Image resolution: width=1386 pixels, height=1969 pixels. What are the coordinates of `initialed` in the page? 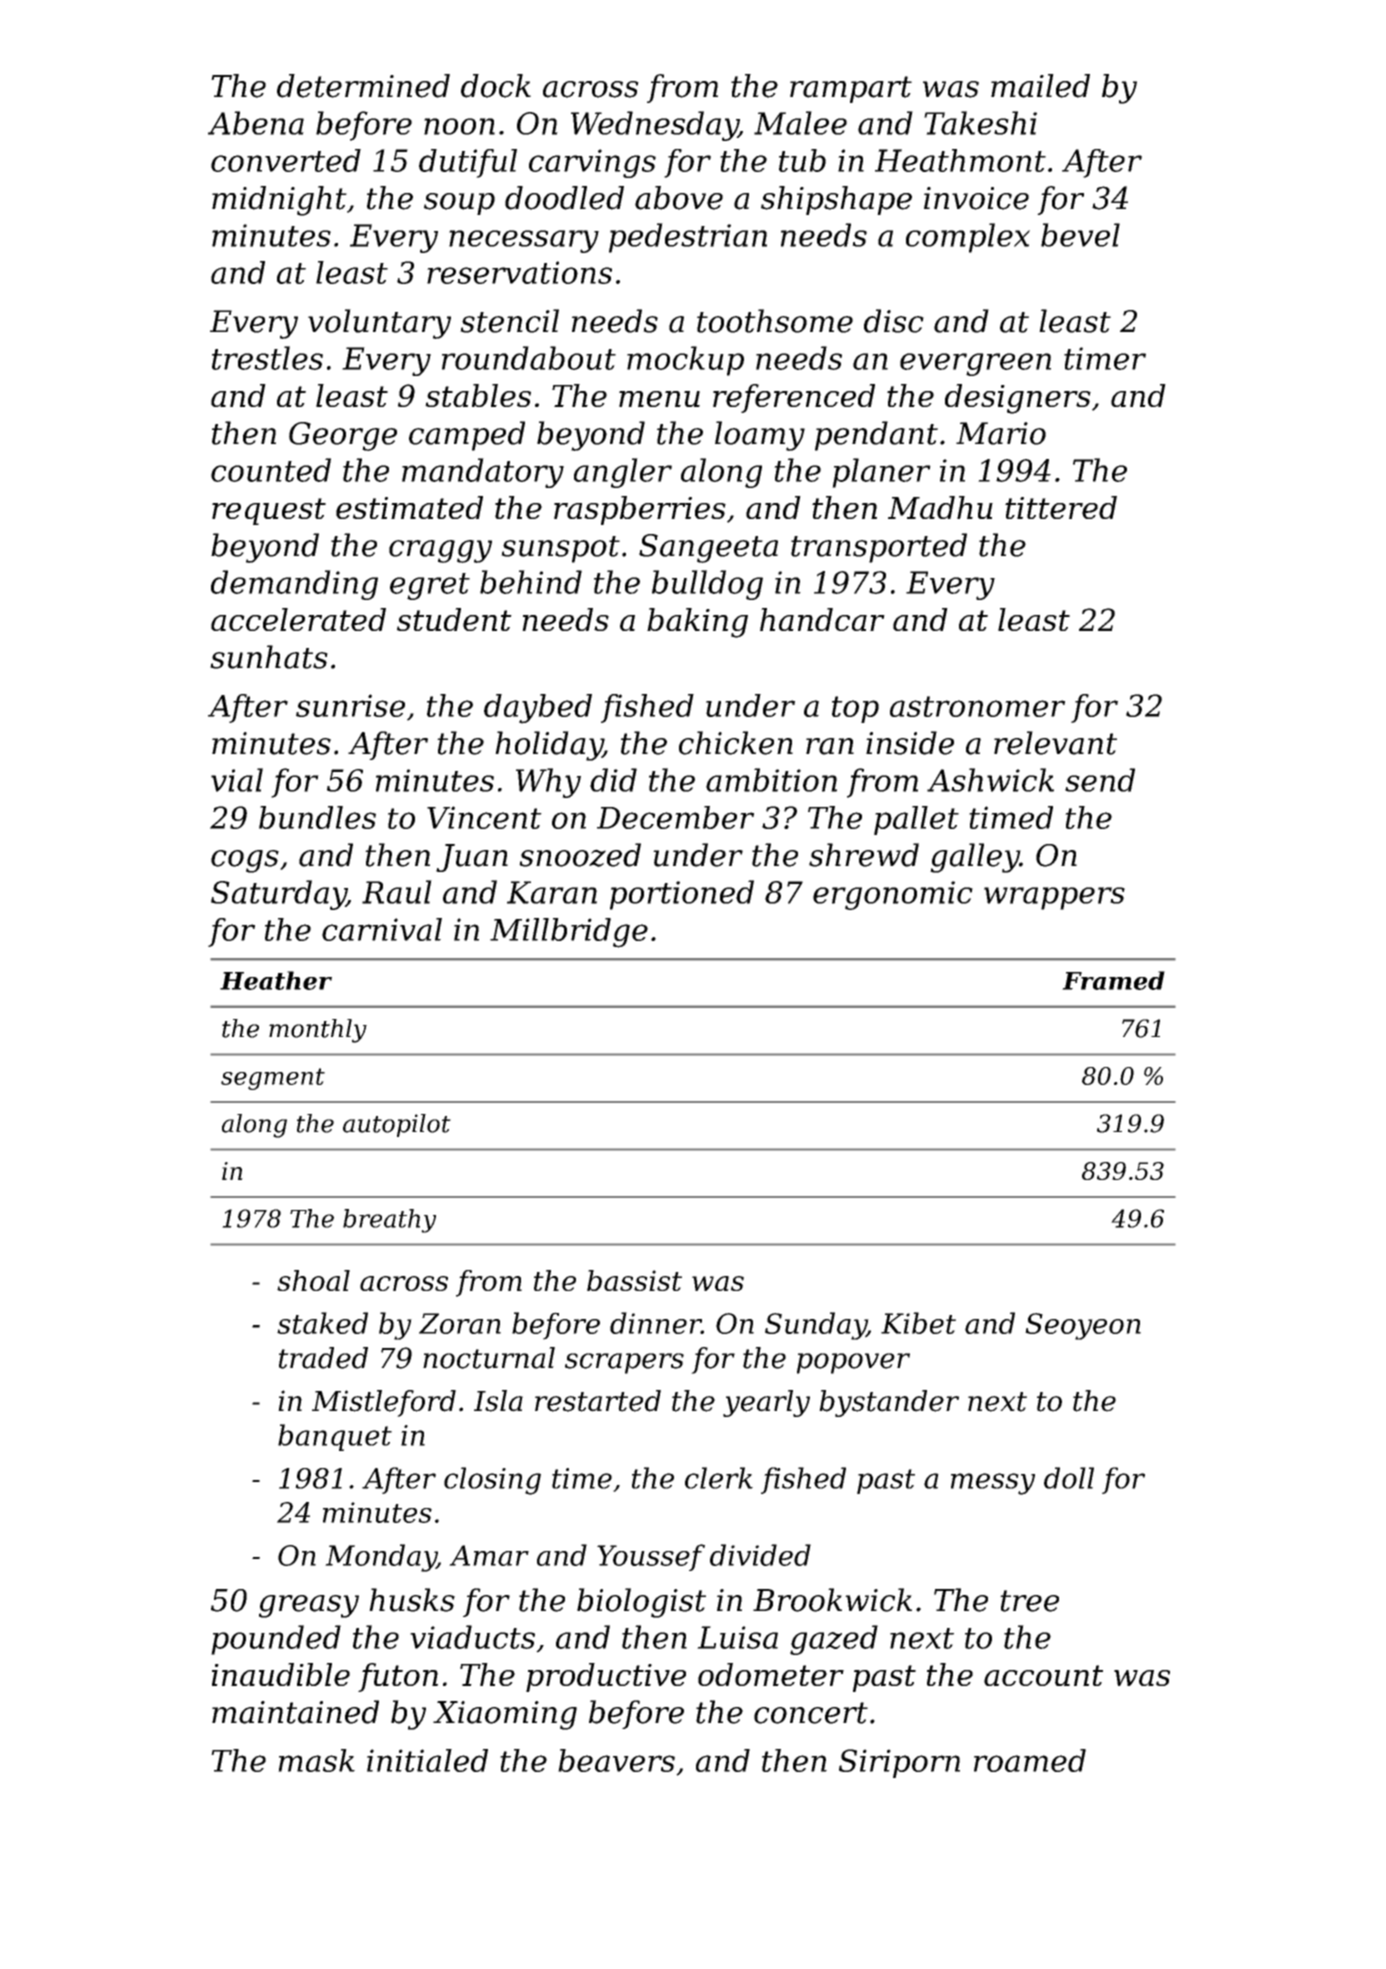 It's located at (427, 1760).
